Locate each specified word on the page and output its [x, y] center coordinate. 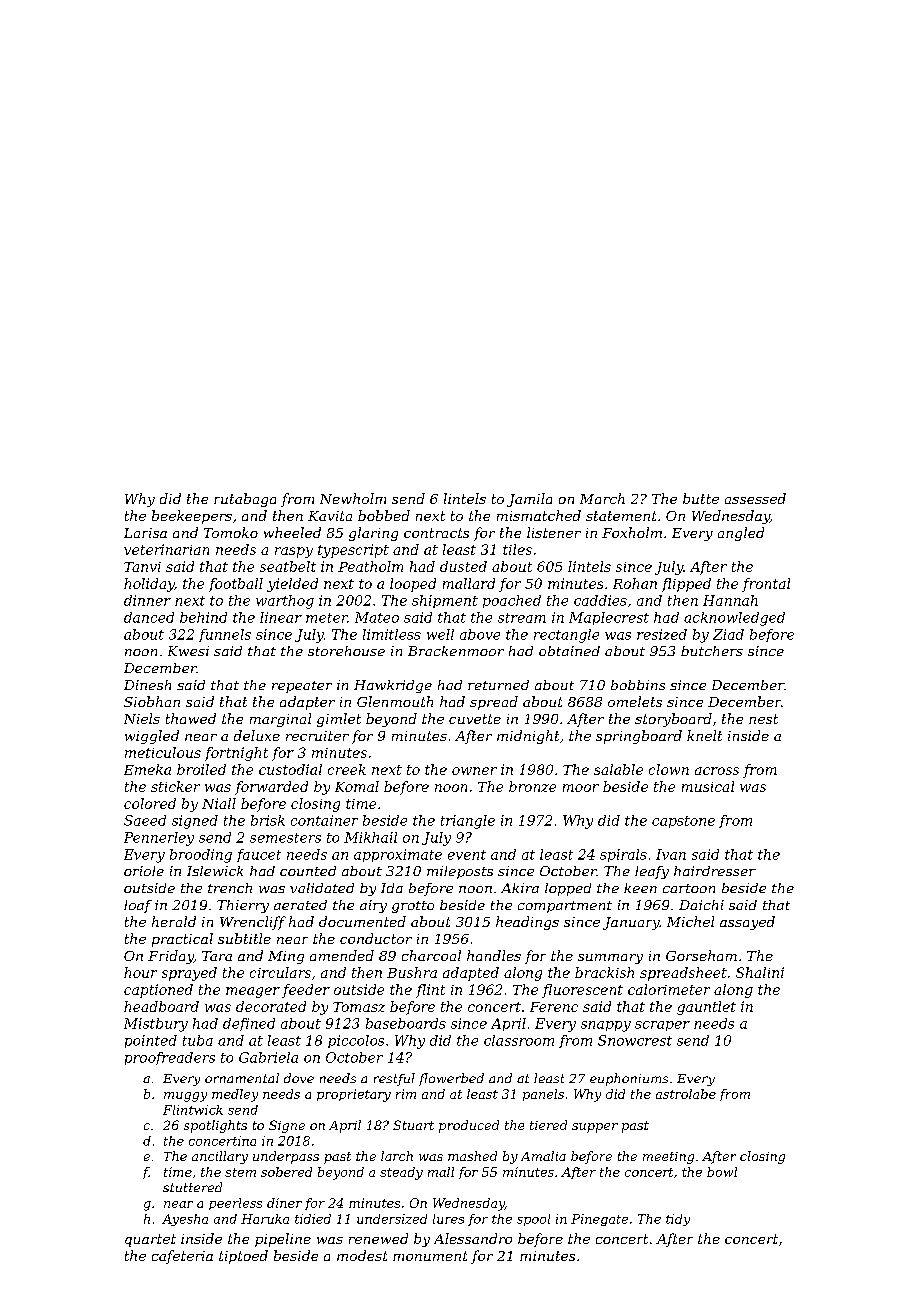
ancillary [220, 1157]
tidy [678, 1220]
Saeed [145, 820]
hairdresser [715, 871]
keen [640, 888]
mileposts [460, 872]
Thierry [243, 906]
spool [533, 1220]
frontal [766, 585]
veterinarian [166, 549]
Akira [520, 888]
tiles [517, 549]
